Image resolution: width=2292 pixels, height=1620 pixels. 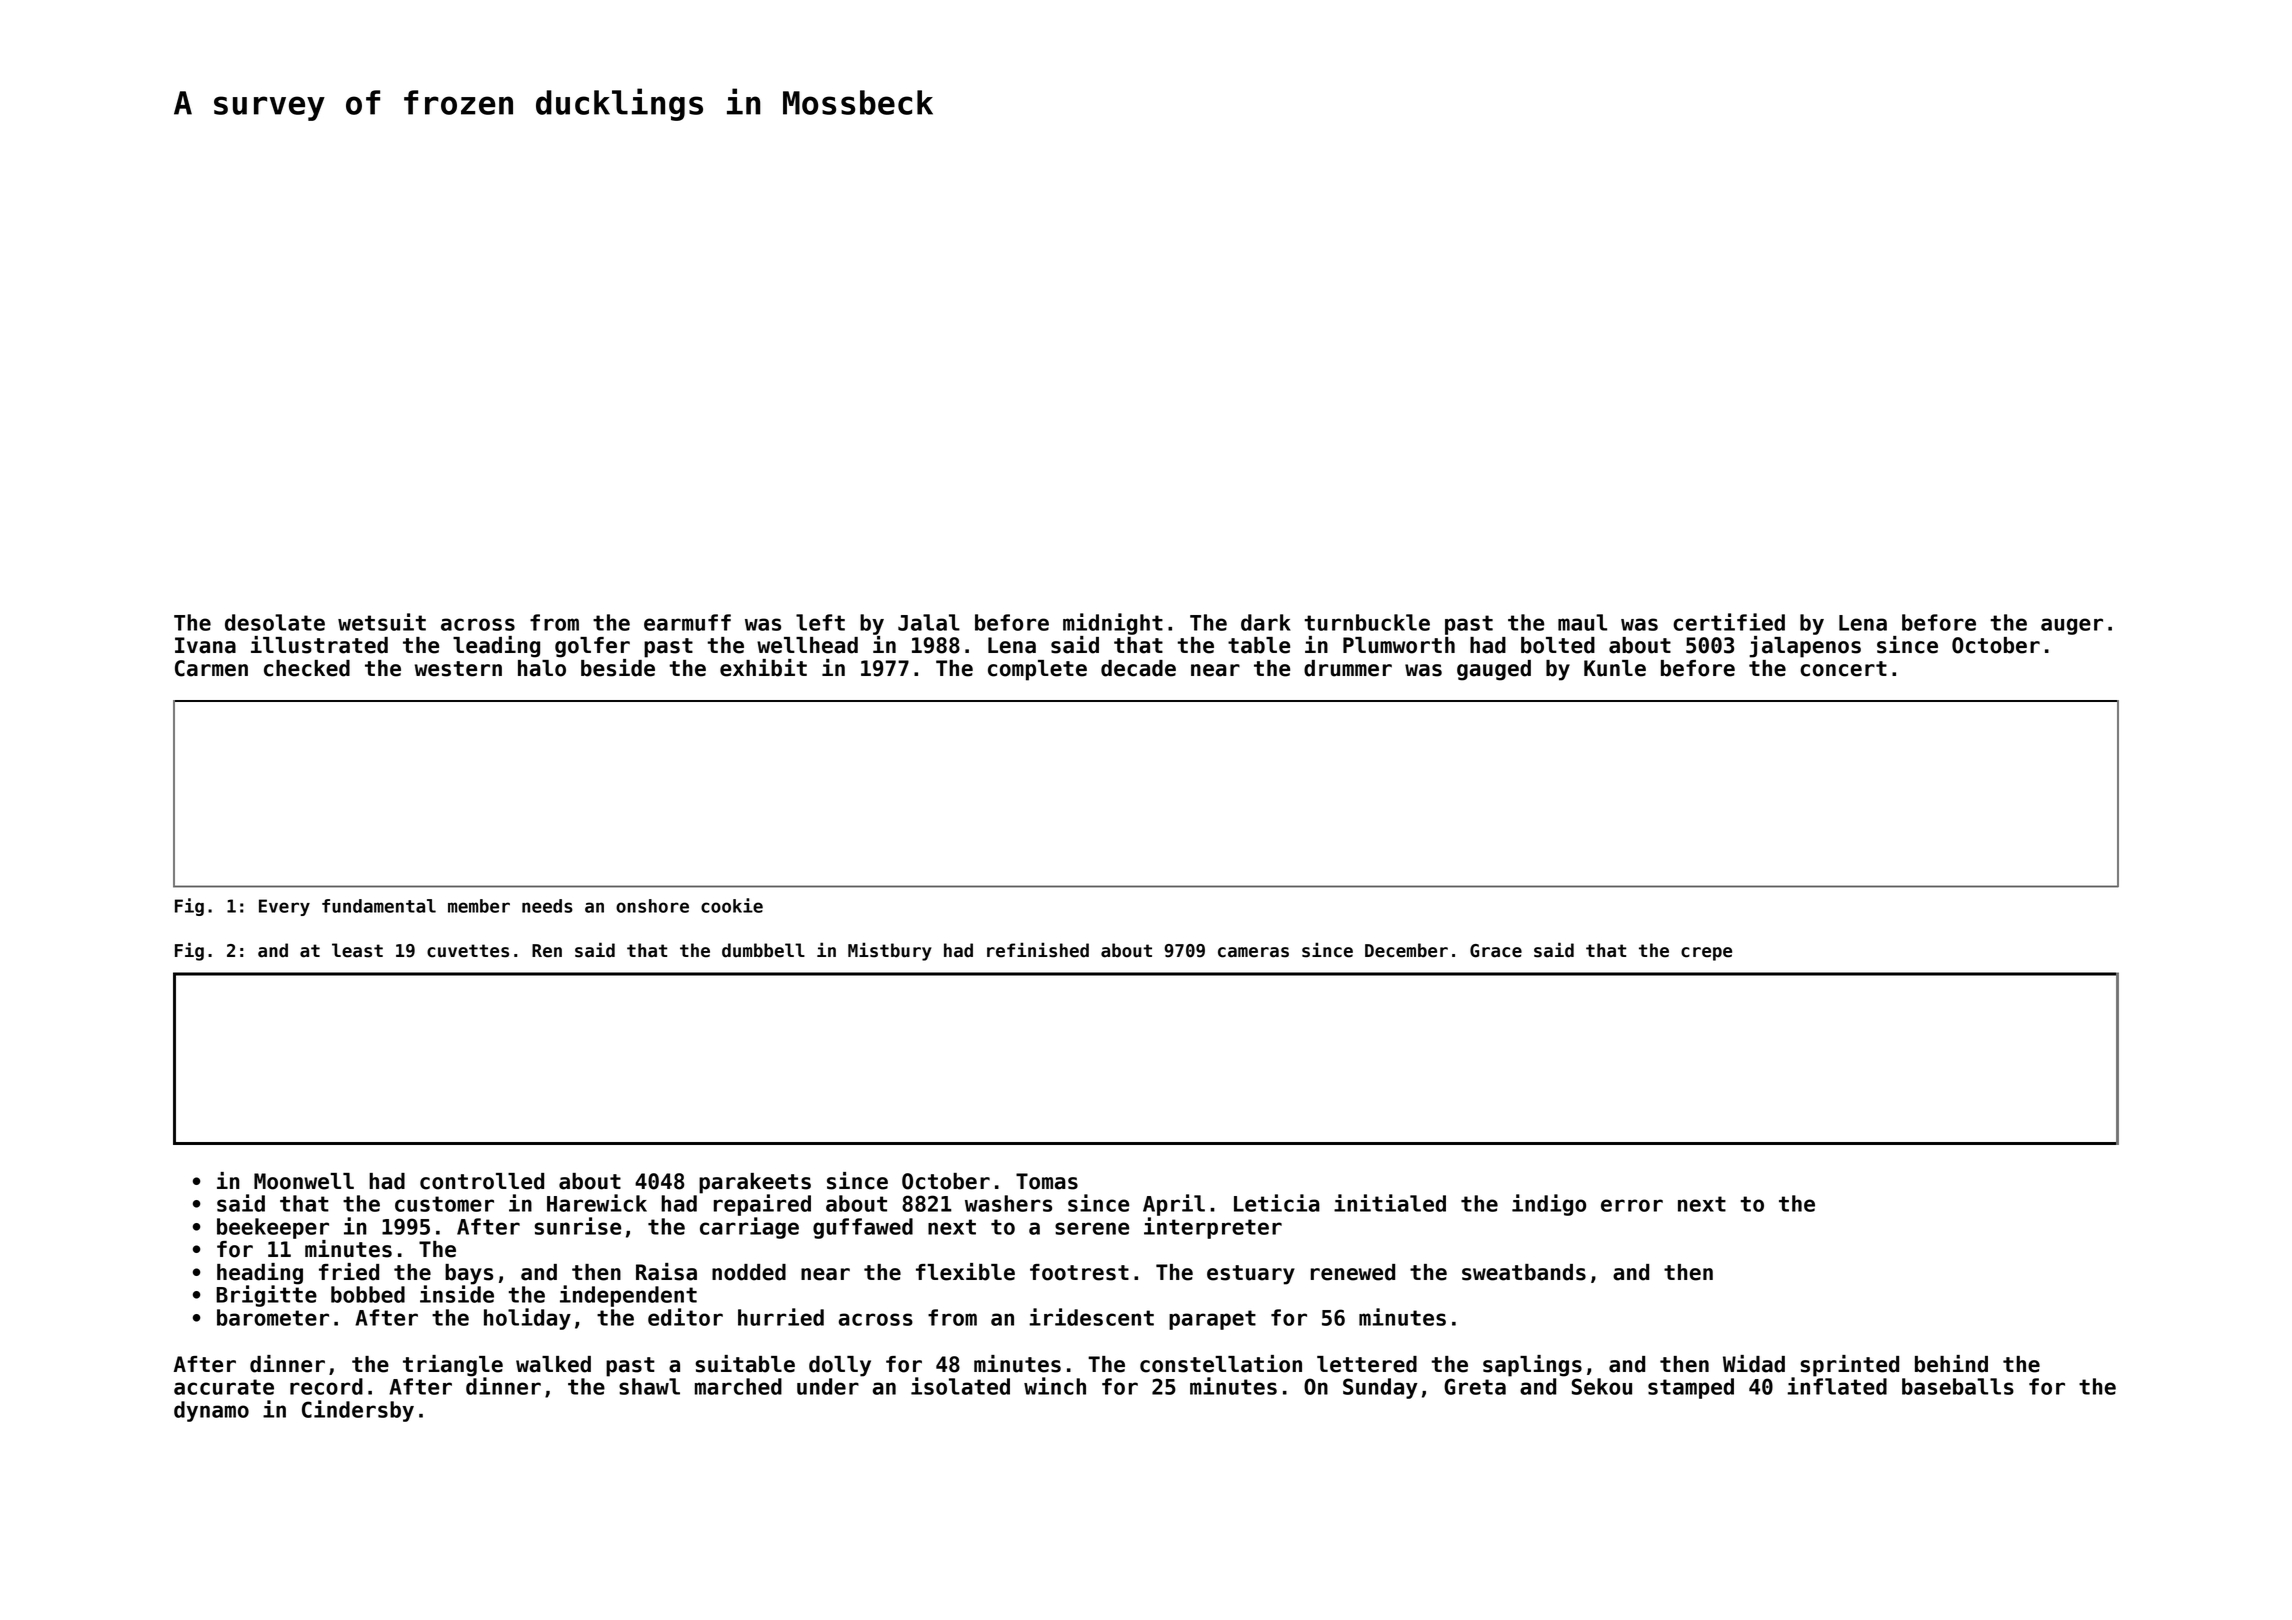 What do you see at coordinates (749, 1228) in the screenshot?
I see `carriage` at bounding box center [749, 1228].
